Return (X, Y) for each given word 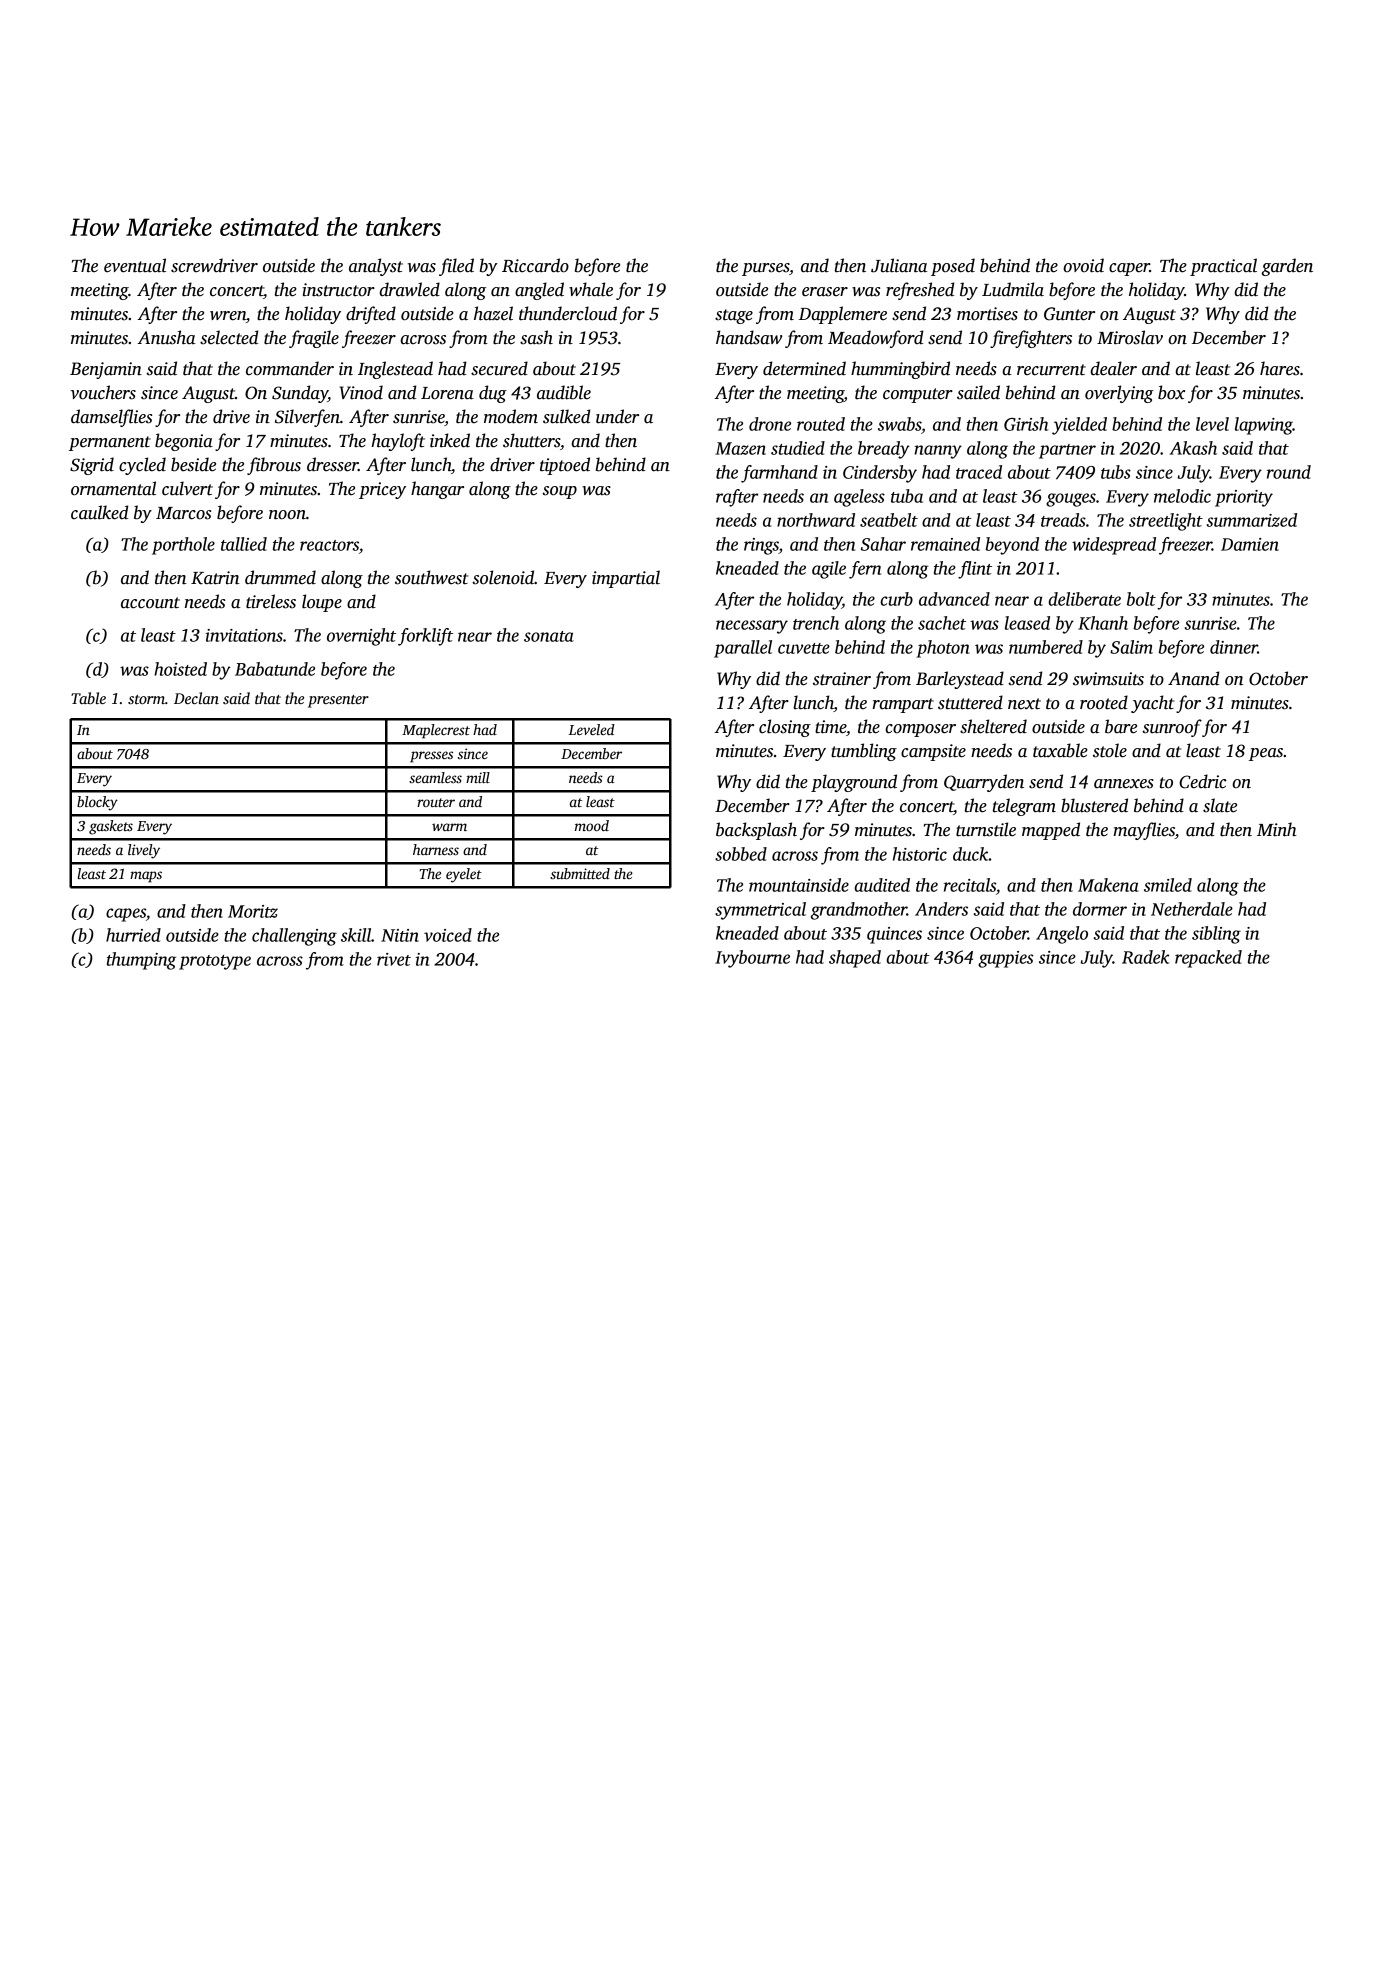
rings (761, 546)
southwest (431, 577)
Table (88, 698)
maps (146, 877)
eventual (135, 265)
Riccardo (535, 265)
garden (1287, 267)
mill (478, 777)
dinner (1234, 647)
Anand (1193, 678)
